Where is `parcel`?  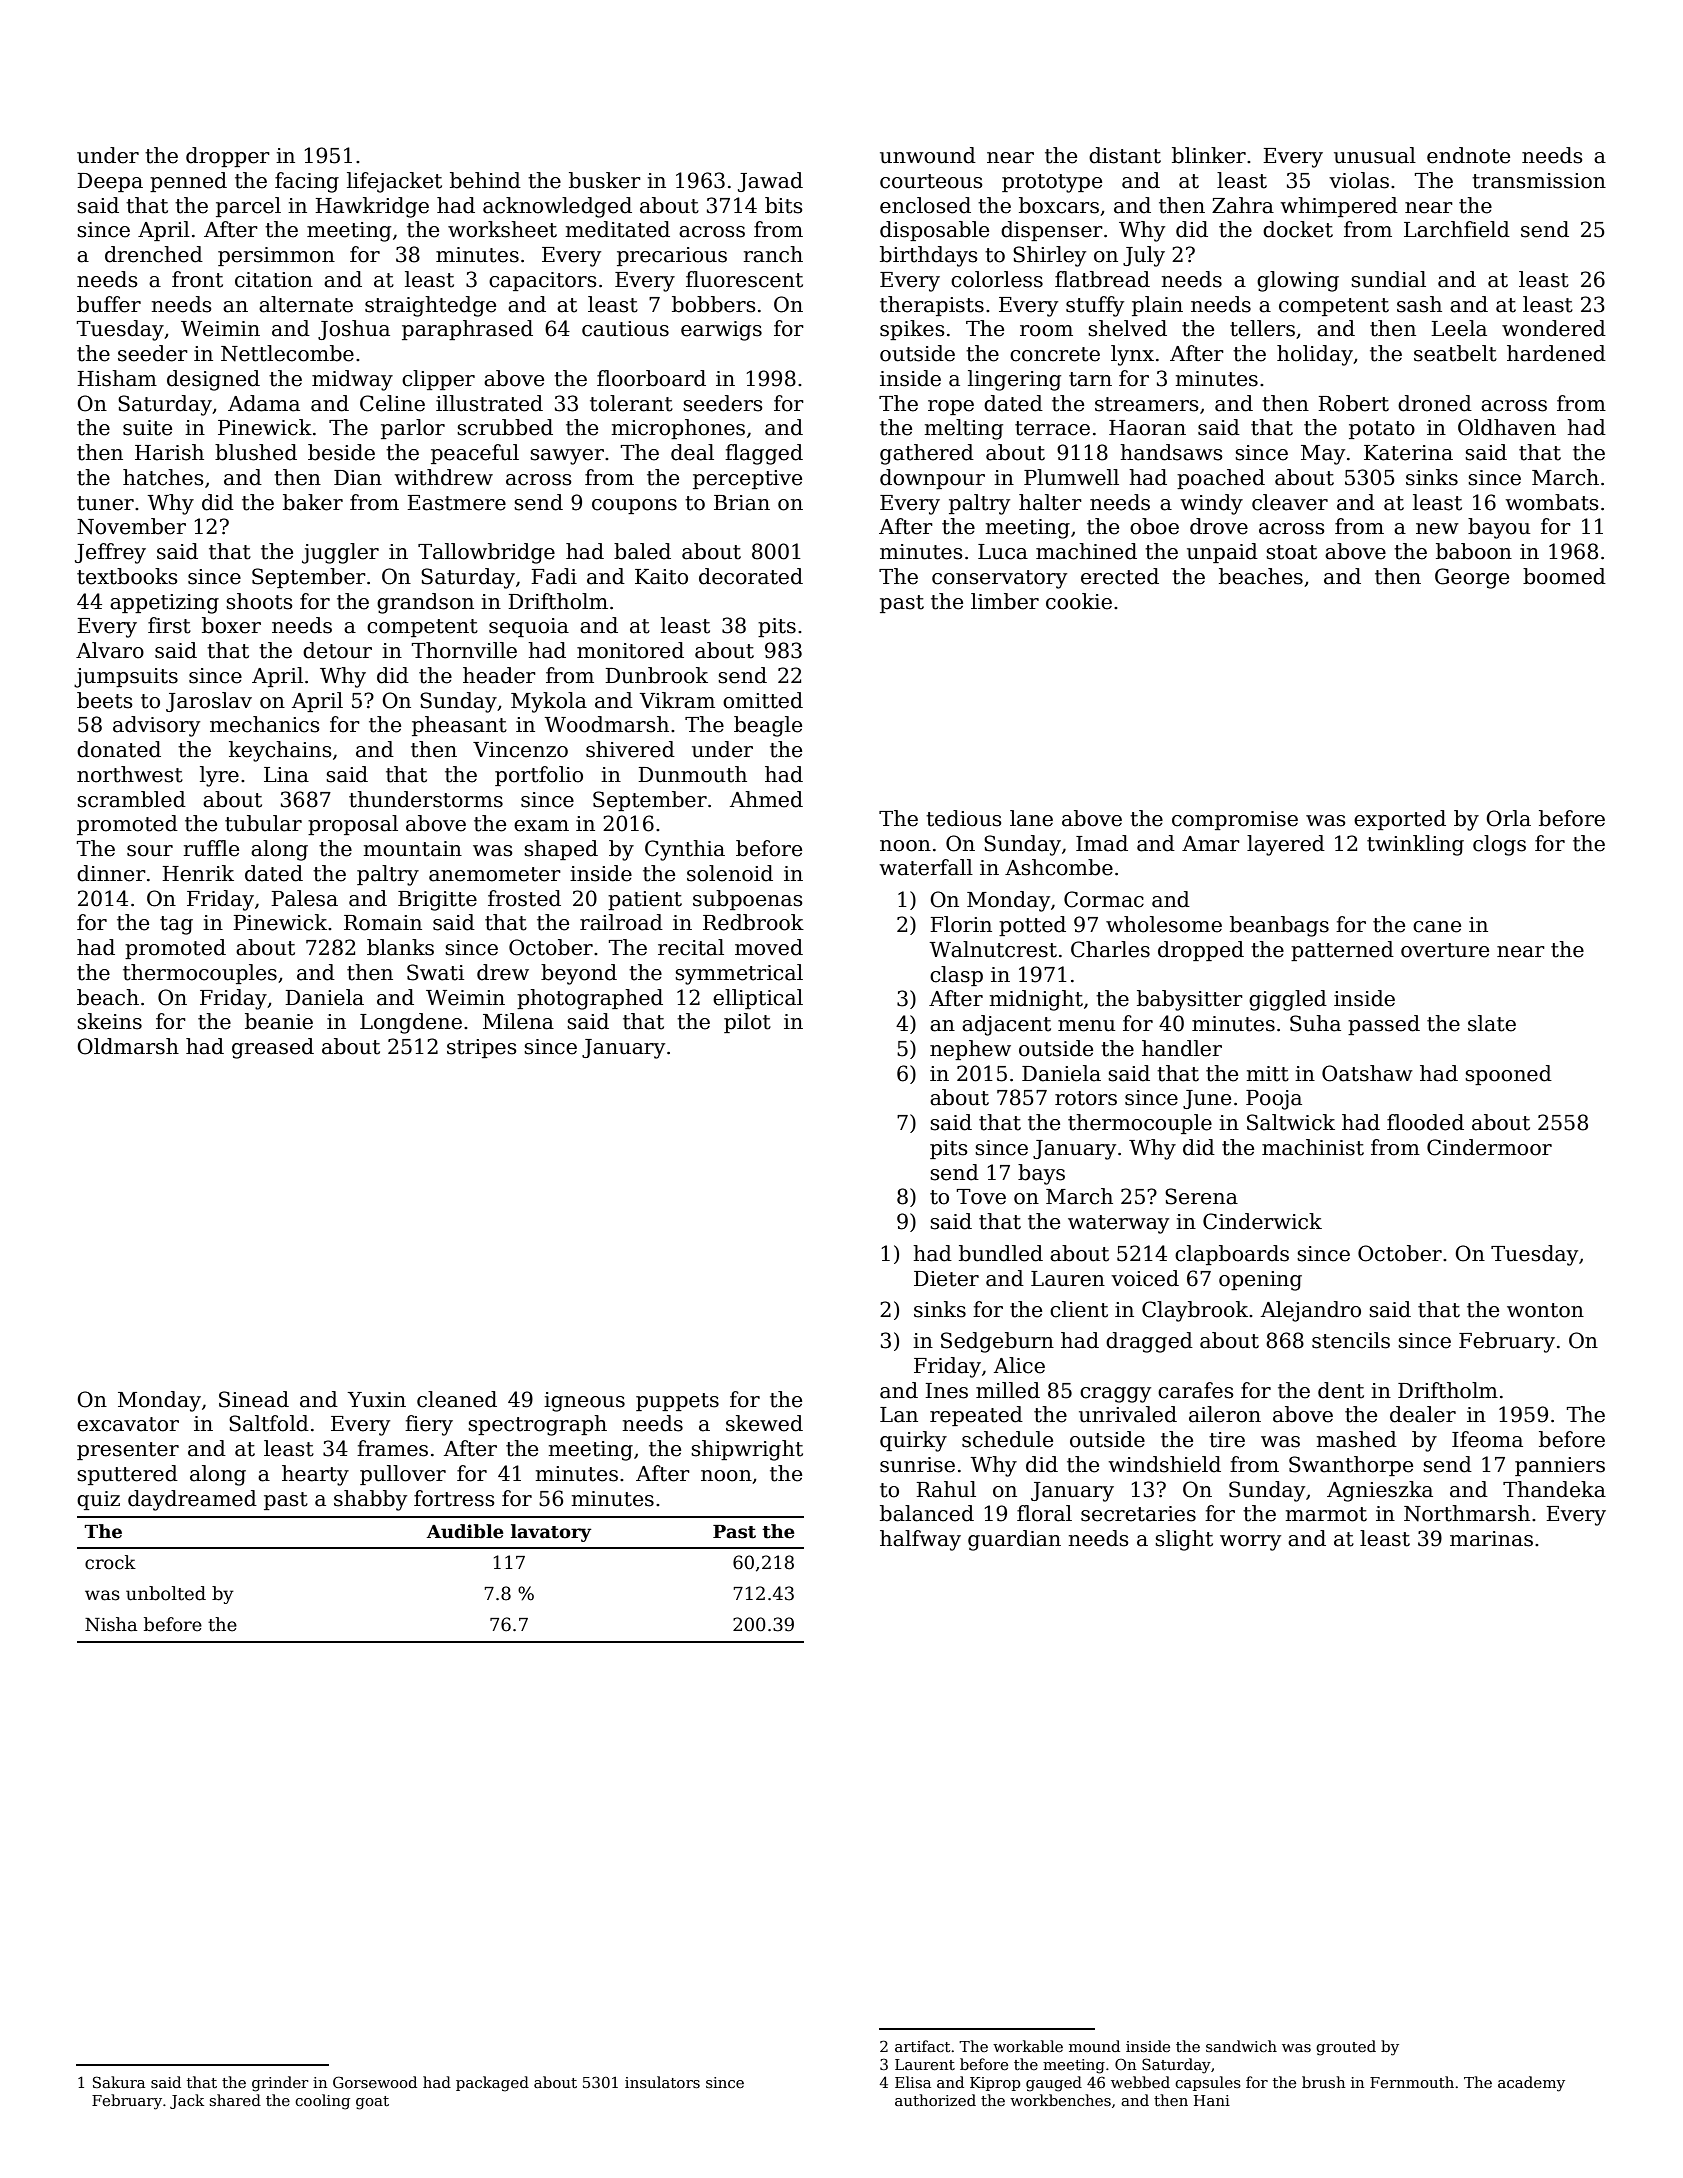
parcel is located at coordinates (248, 207).
